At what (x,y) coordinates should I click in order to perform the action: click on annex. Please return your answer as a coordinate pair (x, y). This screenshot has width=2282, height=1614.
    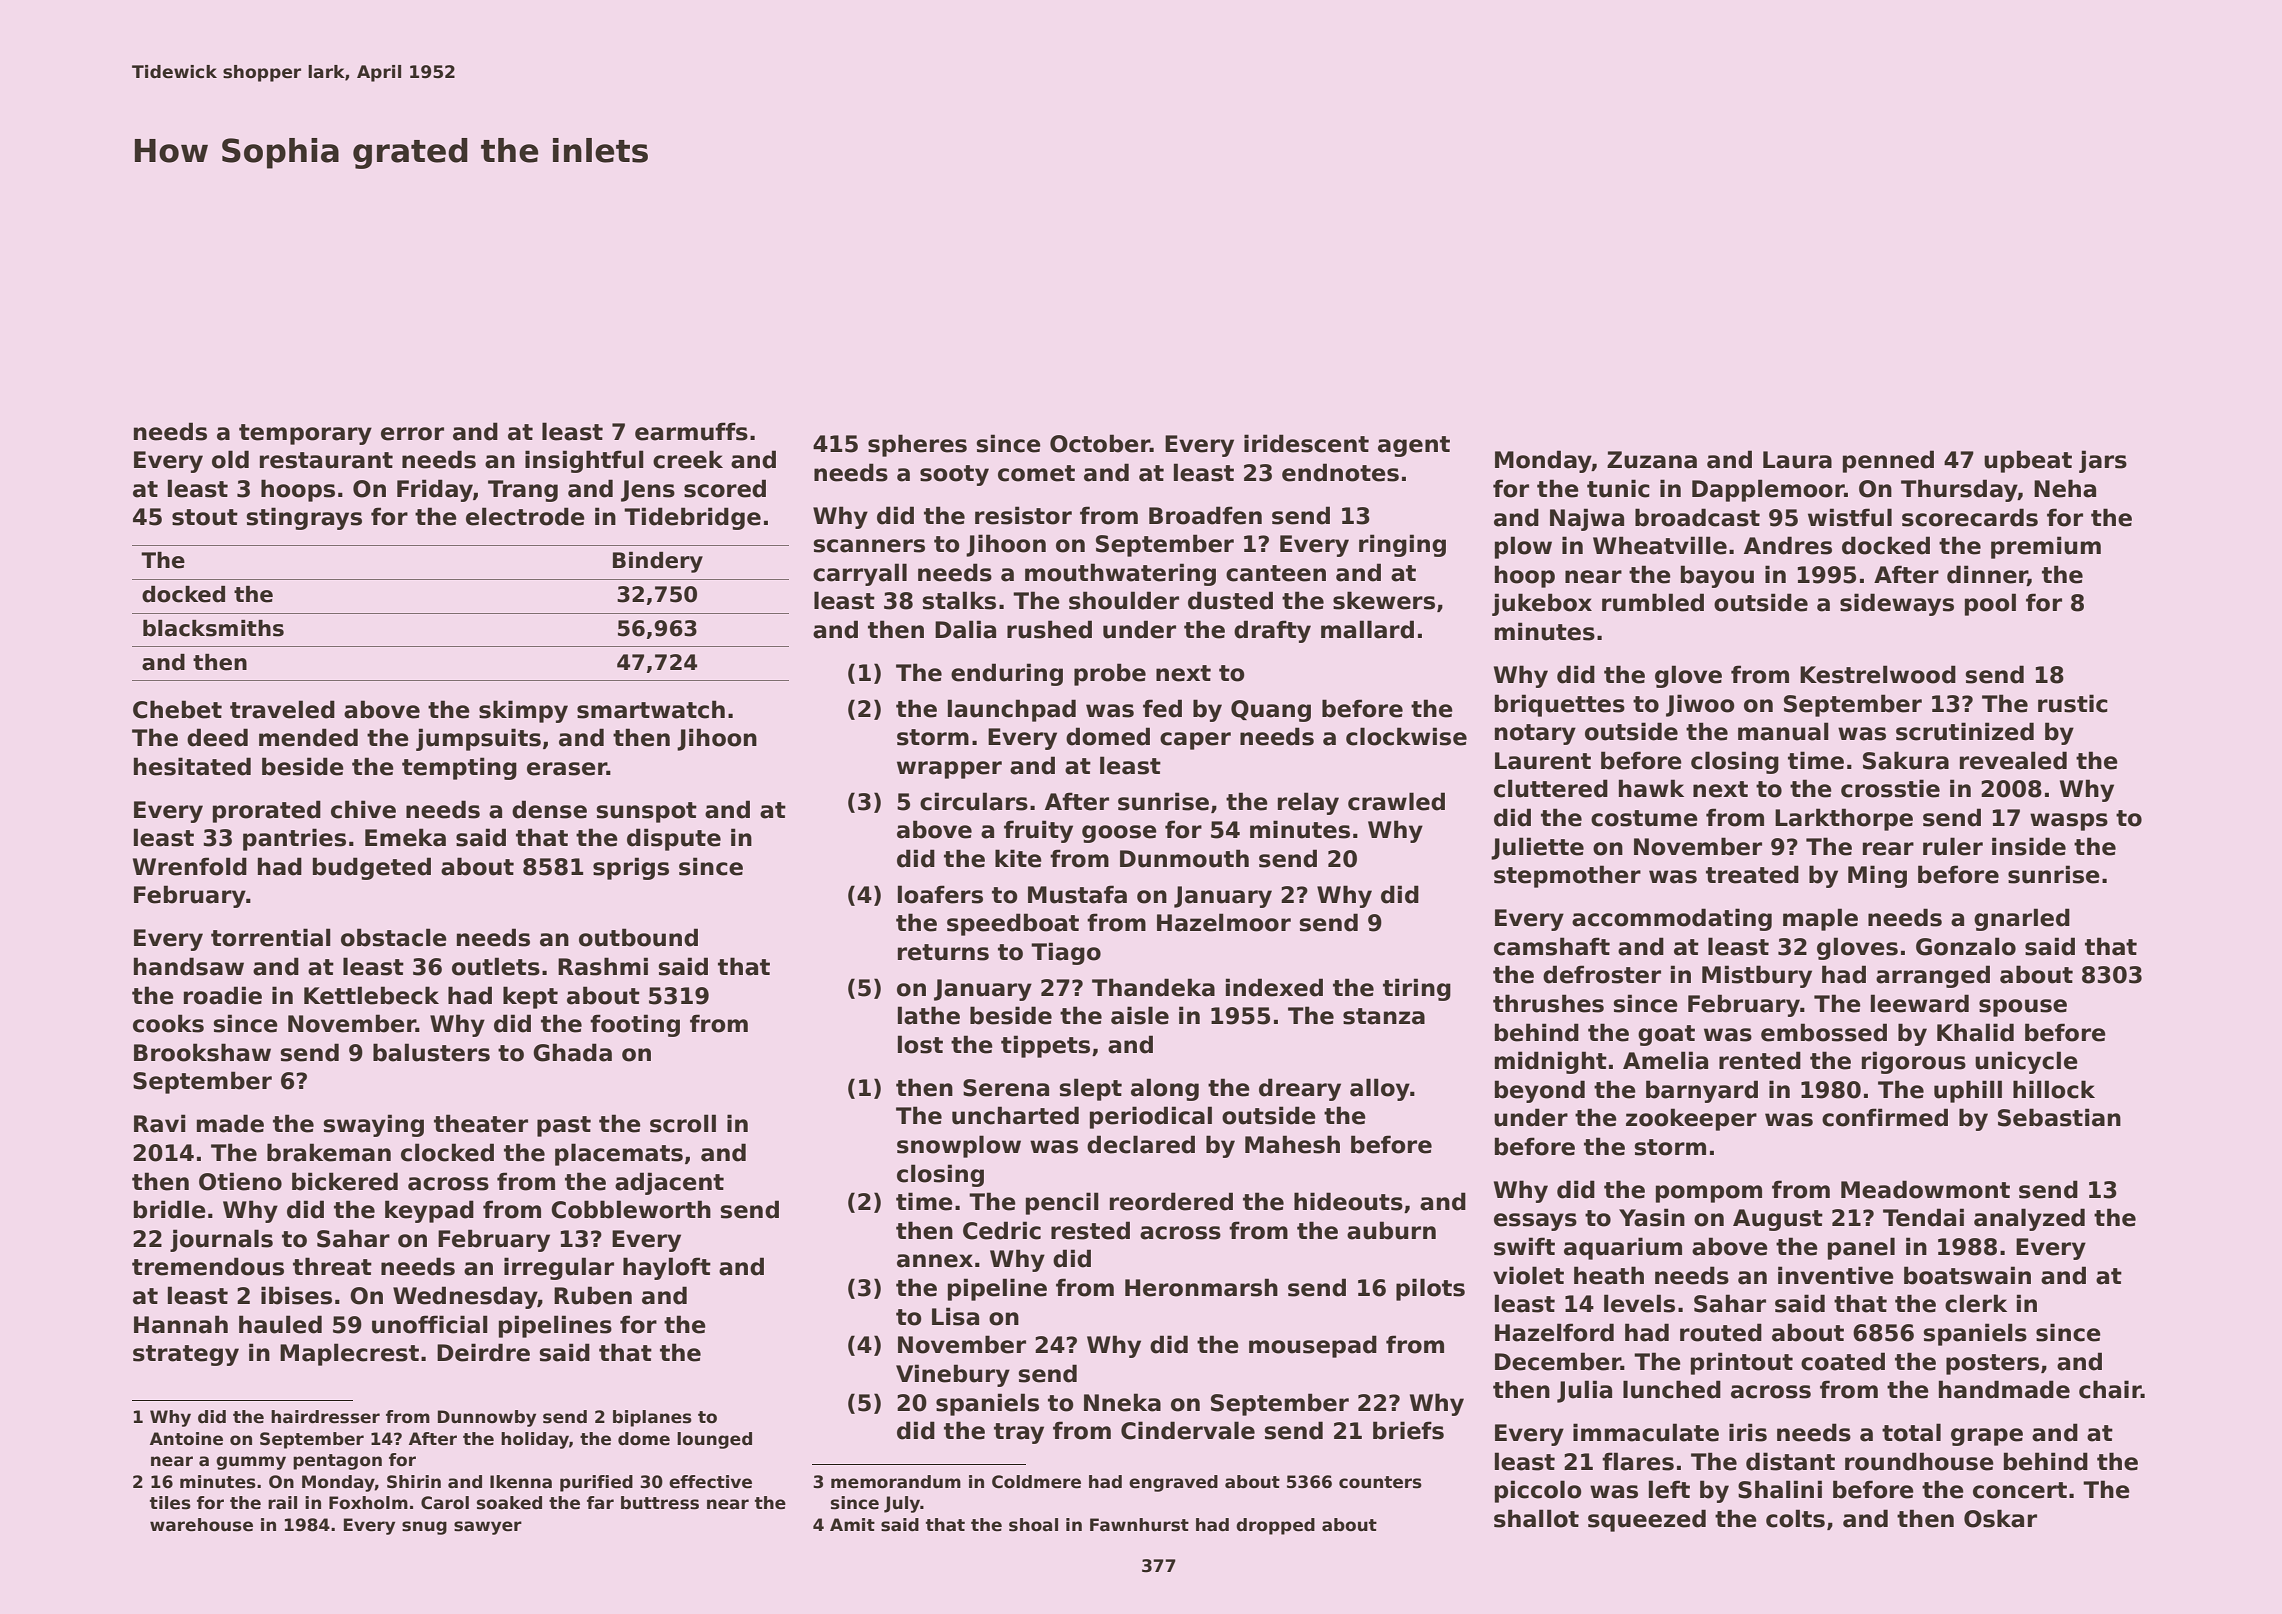
    Looking at the image, I should click on (935, 1261).
